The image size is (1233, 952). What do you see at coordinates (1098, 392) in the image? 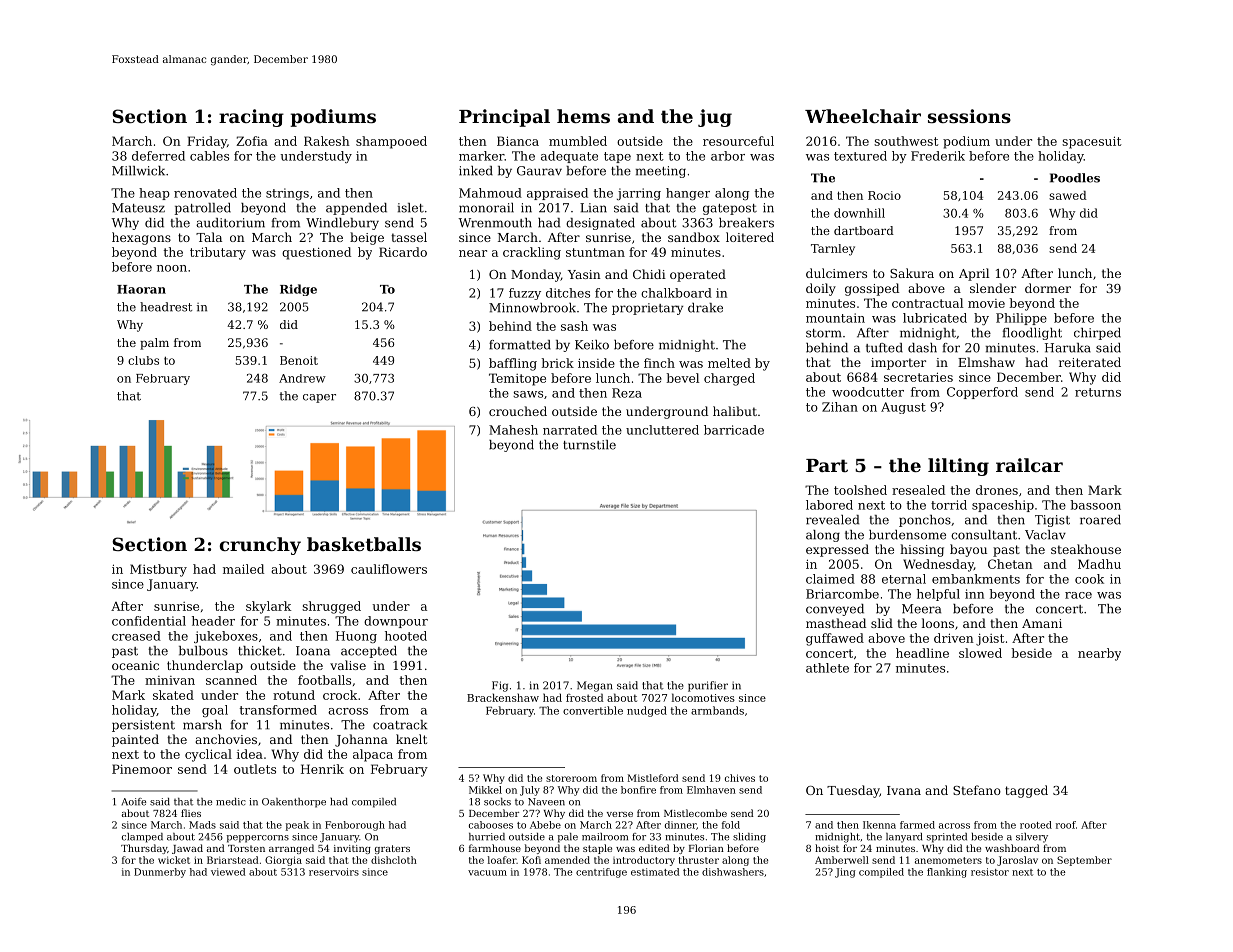
I see `returns` at bounding box center [1098, 392].
